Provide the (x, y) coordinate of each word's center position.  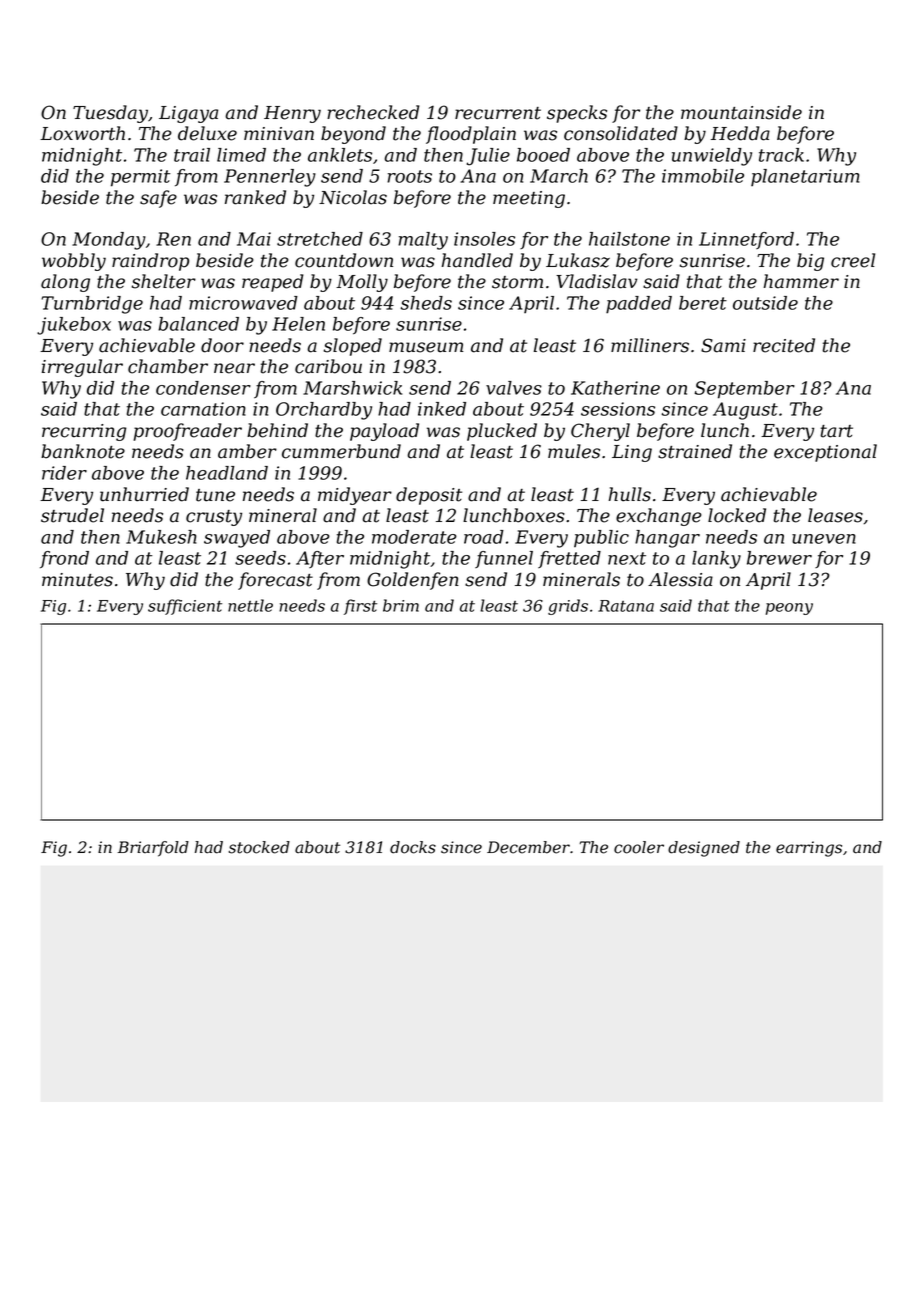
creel (853, 260)
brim (401, 605)
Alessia (680, 579)
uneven (824, 539)
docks (413, 847)
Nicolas (353, 197)
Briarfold (153, 849)
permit (140, 178)
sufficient (185, 607)
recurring (84, 432)
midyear (355, 496)
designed (704, 849)
